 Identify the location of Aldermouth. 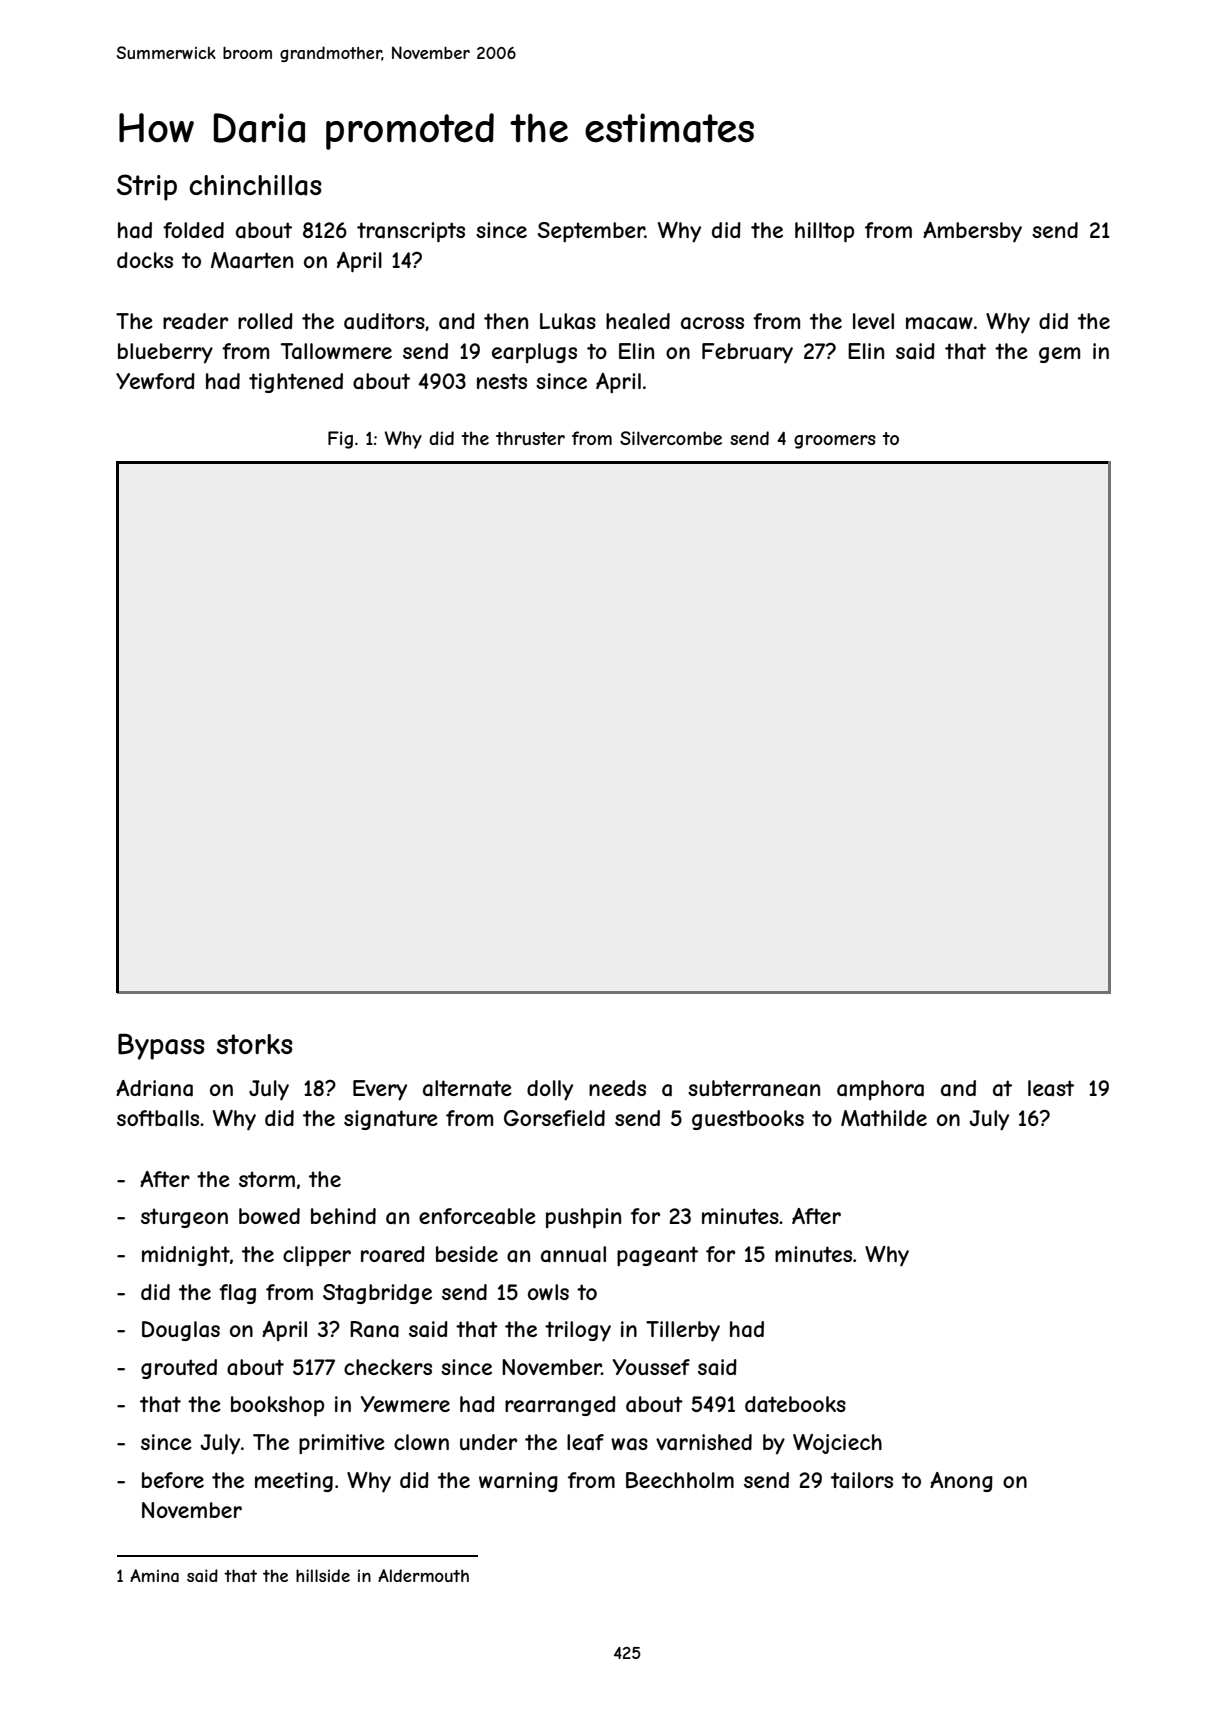
(423, 1575).
